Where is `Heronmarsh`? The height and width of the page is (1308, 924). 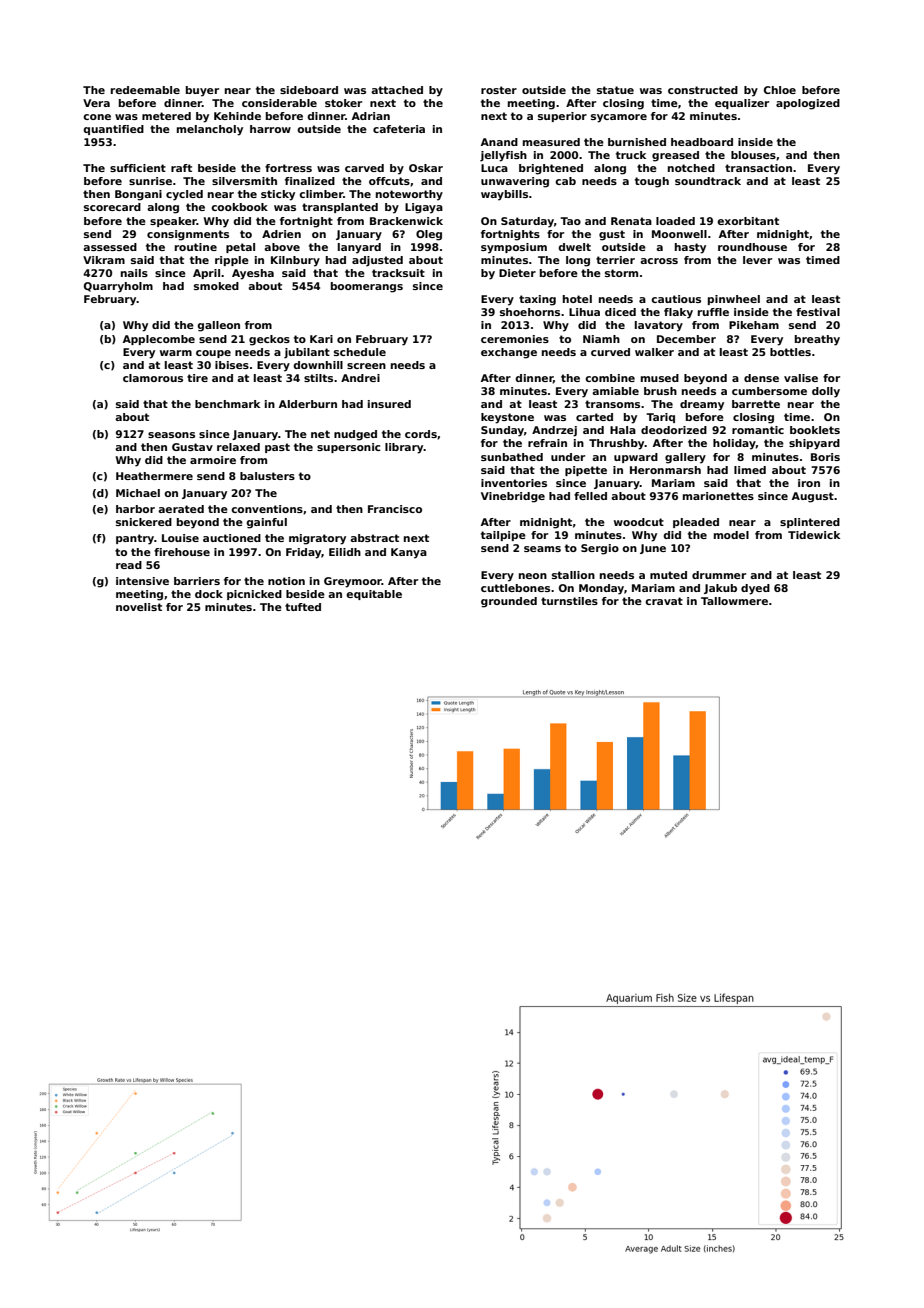
Heronmarsh is located at coordinates (665, 470).
